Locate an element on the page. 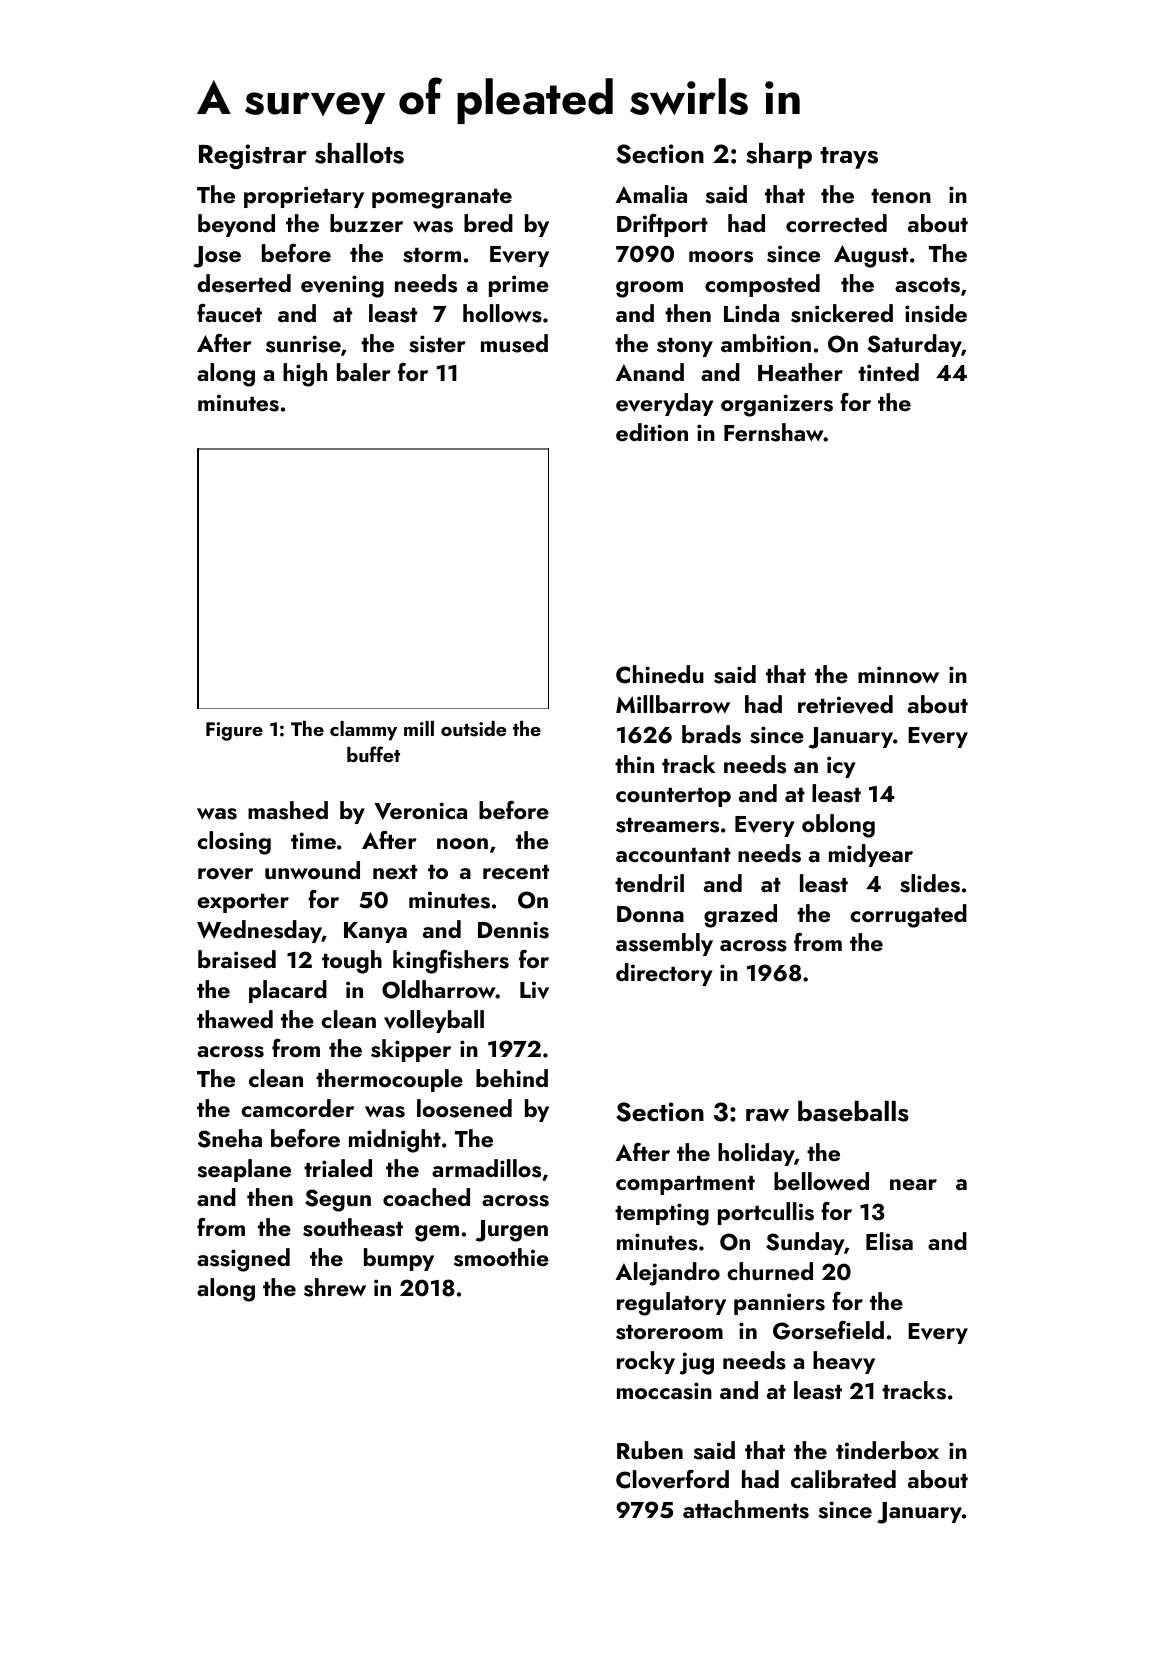 The width and height of the page is (1165, 1654). sharp is located at coordinates (779, 156).
